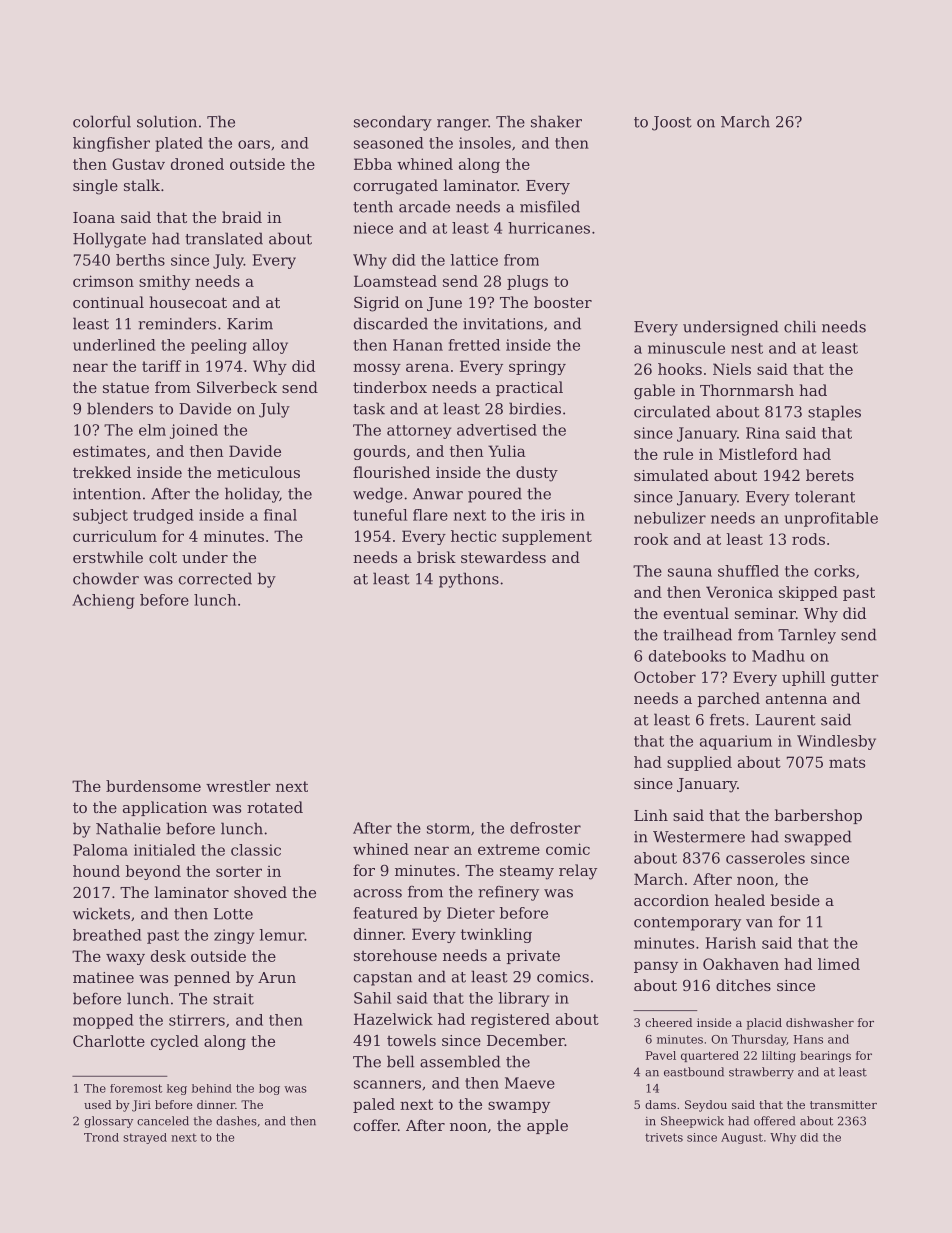 This screenshot has height=1233, width=952. What do you see at coordinates (803, 678) in the screenshot?
I see `uphill` at bounding box center [803, 678].
